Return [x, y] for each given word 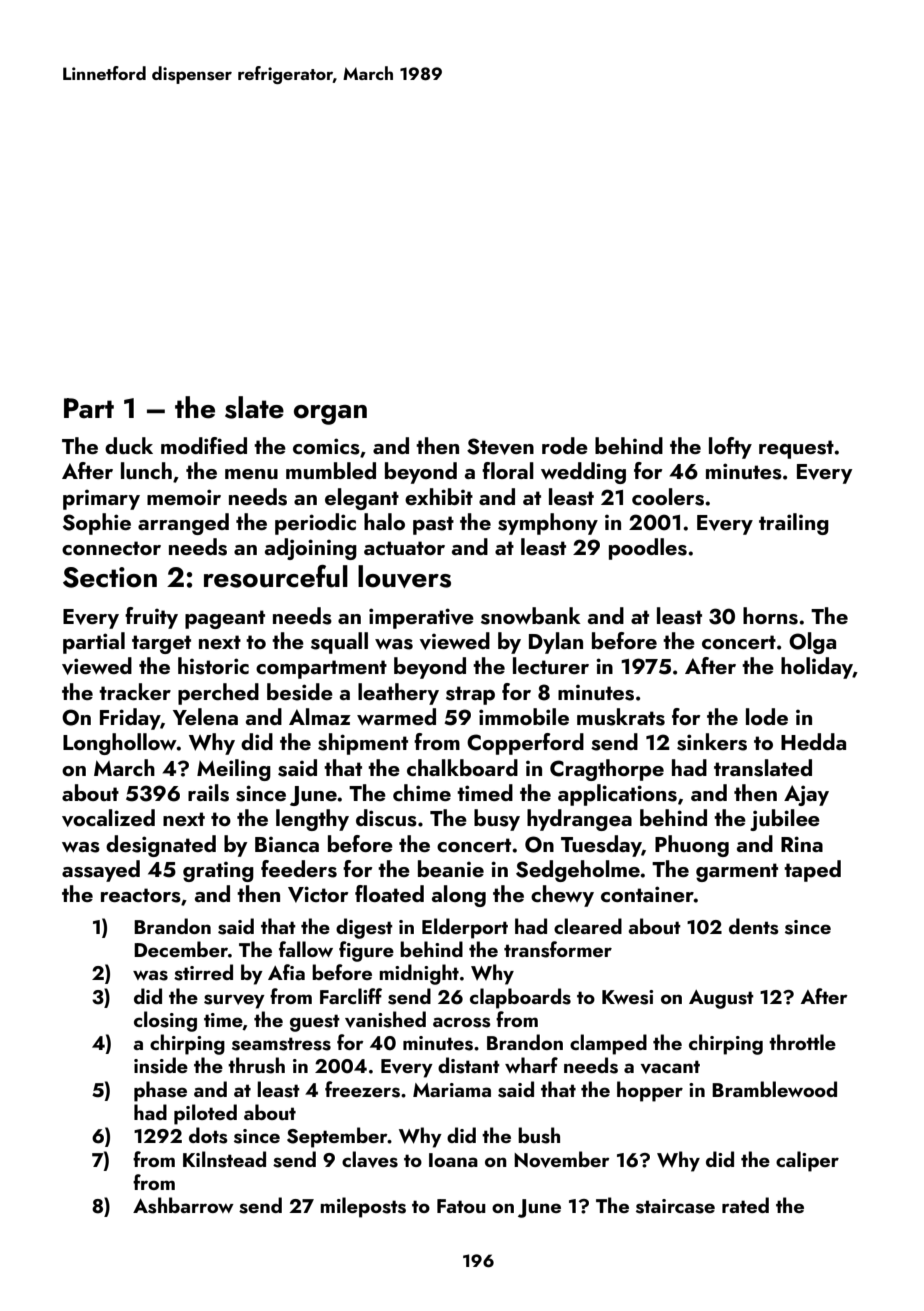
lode [767, 716]
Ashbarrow [183, 1205]
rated [745, 1205]
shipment [363, 744]
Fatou [461, 1206]
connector [111, 548]
